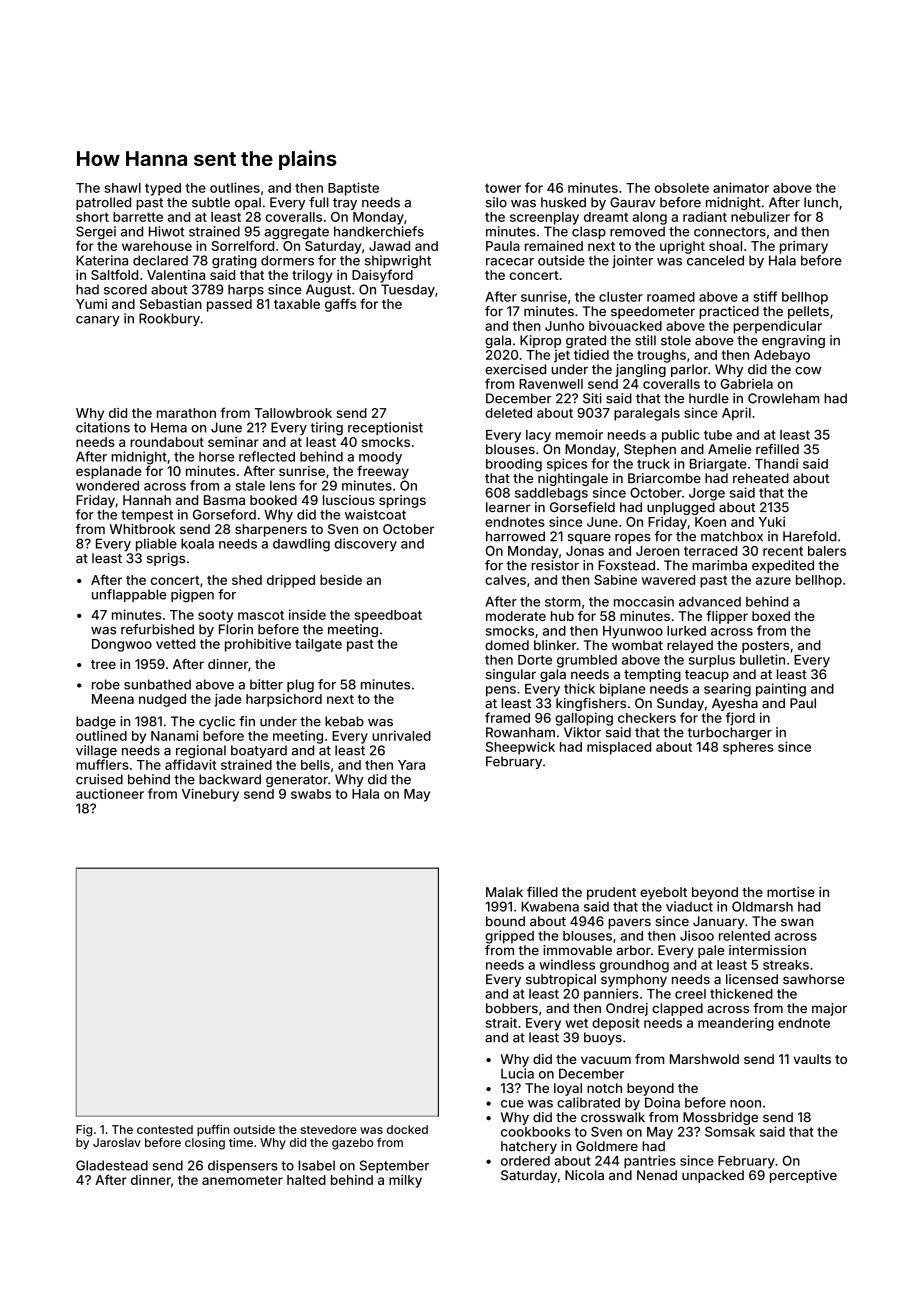 Image resolution: width=924 pixels, height=1314 pixels. What do you see at coordinates (781, 690) in the document?
I see `painting` at bounding box center [781, 690].
